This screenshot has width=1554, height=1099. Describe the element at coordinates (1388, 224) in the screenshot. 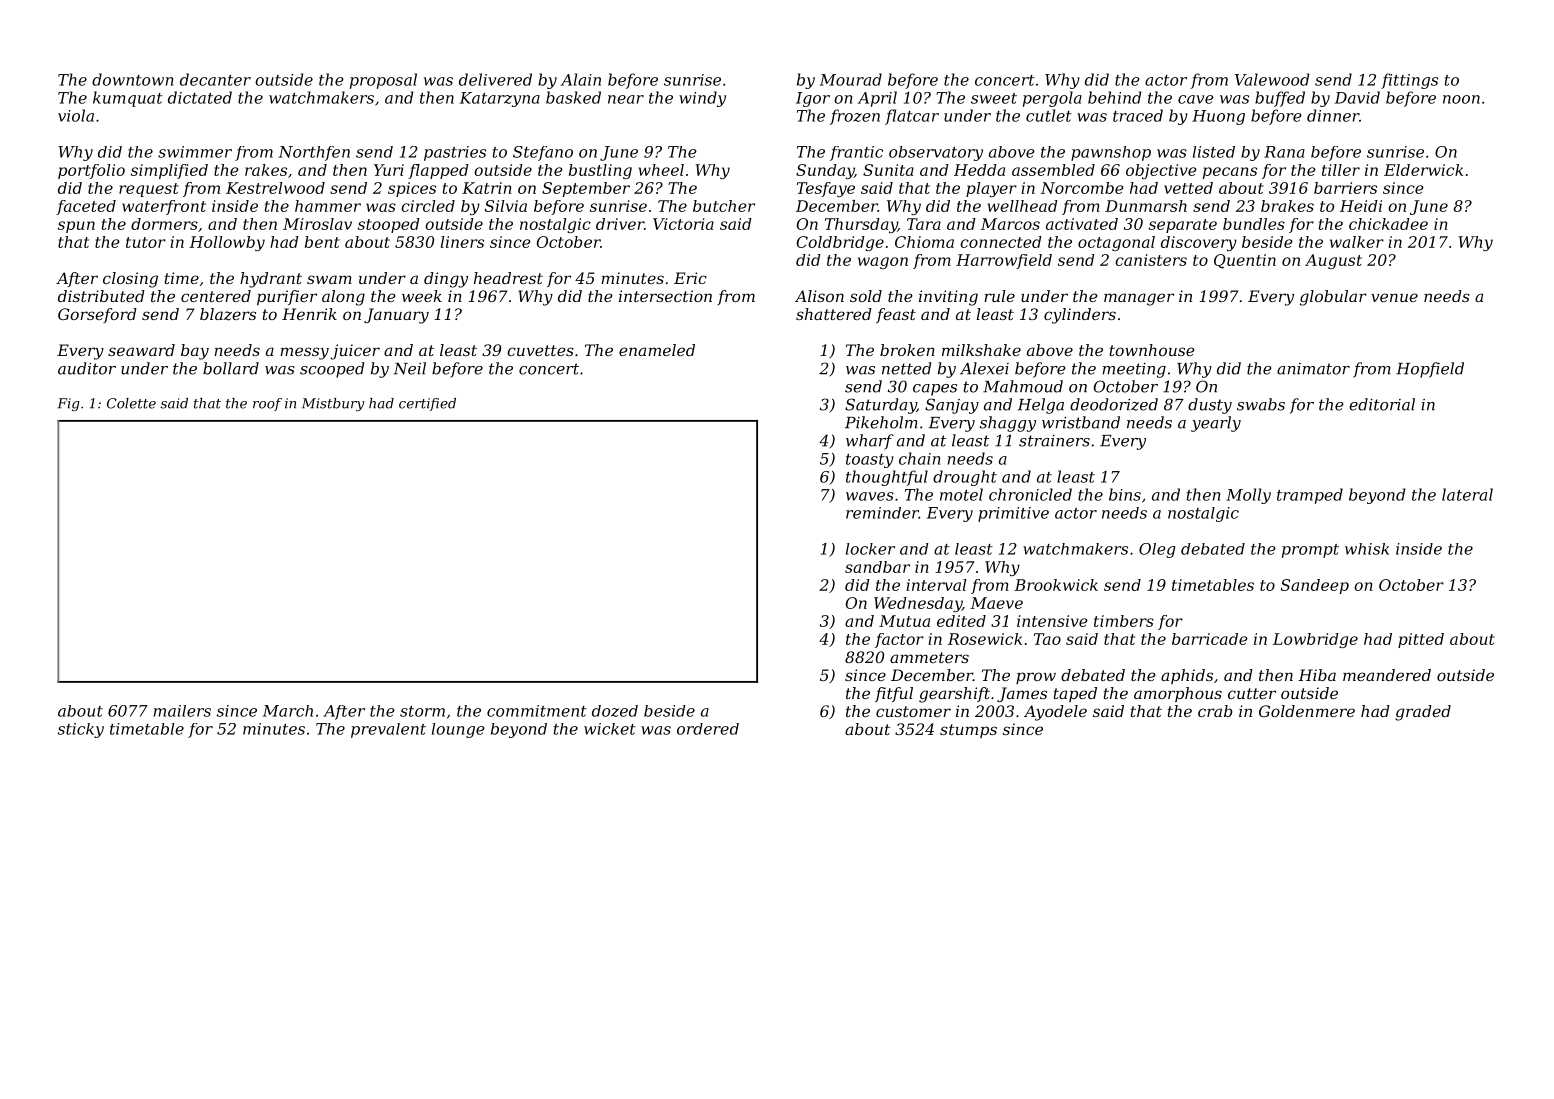

I see `chickadee` at that location.
